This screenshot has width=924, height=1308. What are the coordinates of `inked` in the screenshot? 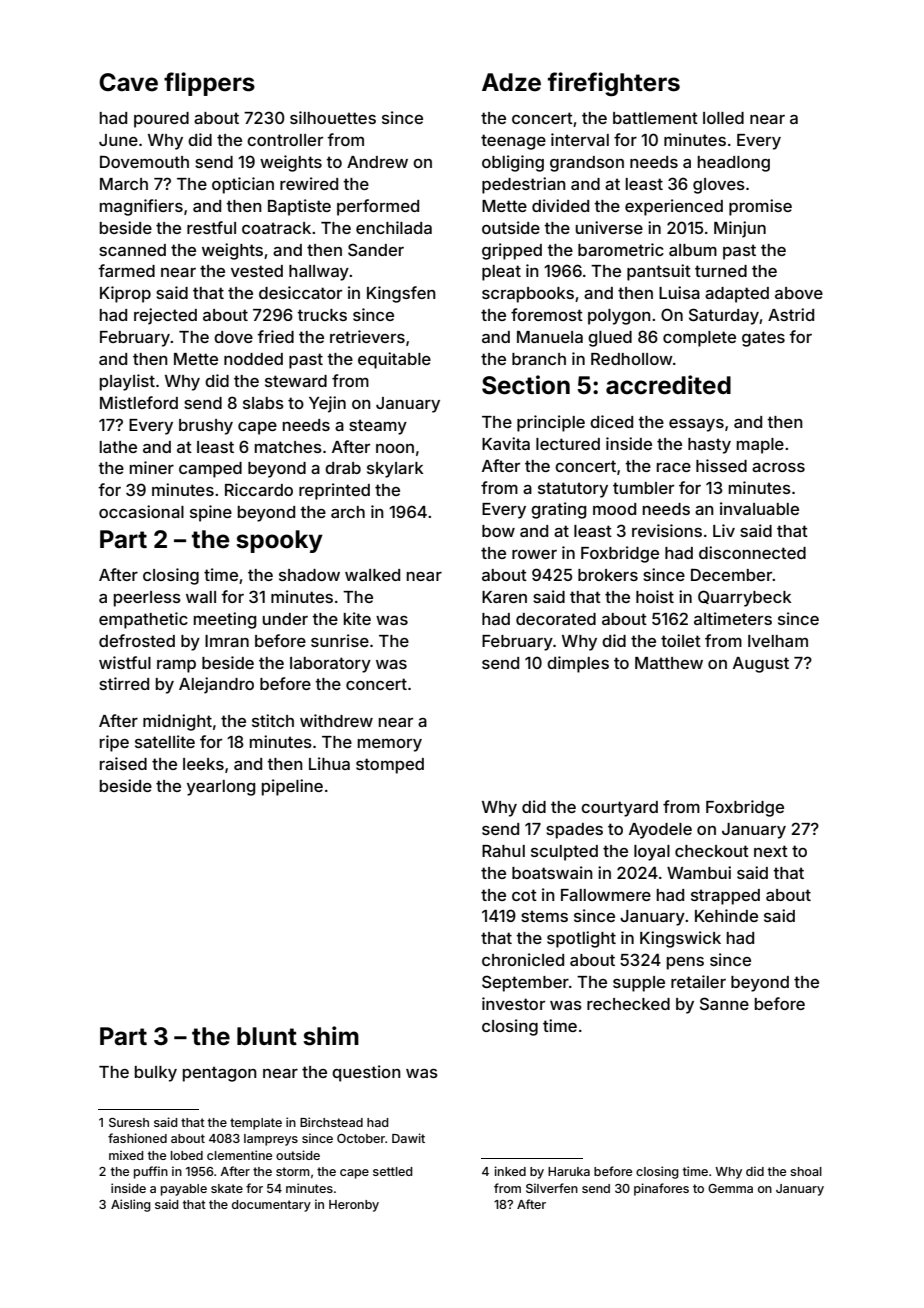 It's located at (510, 1171).
